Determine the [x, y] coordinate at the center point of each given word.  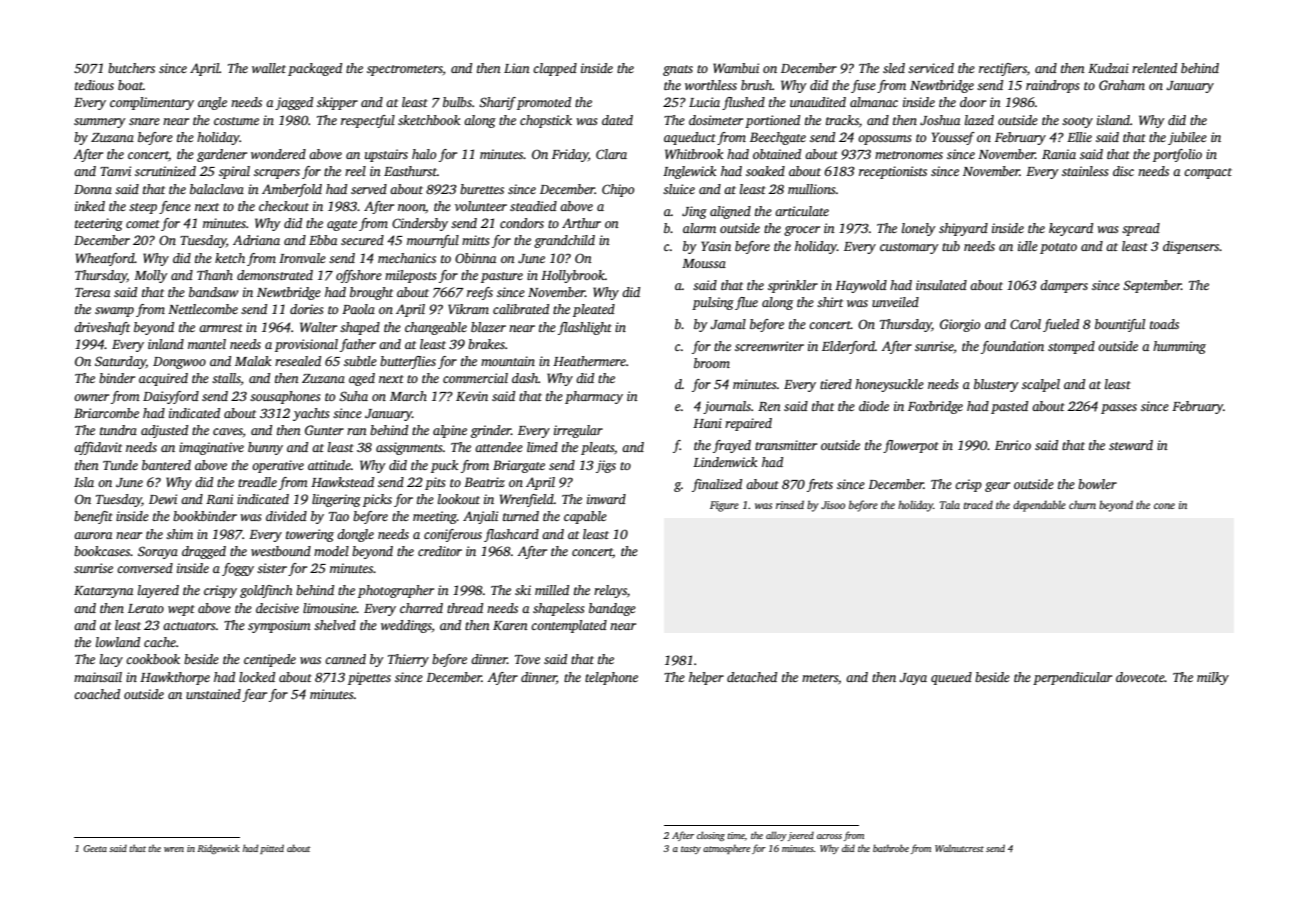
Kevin [472, 396]
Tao [339, 516]
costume [236, 121]
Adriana [256, 240]
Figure [724, 506]
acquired [163, 379]
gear [997, 487]
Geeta [95, 848]
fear [254, 695]
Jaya [913, 679]
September [1152, 286]
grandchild [564, 241]
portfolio [1177, 155]
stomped [1071, 347]
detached [752, 677]
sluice [679, 189]
